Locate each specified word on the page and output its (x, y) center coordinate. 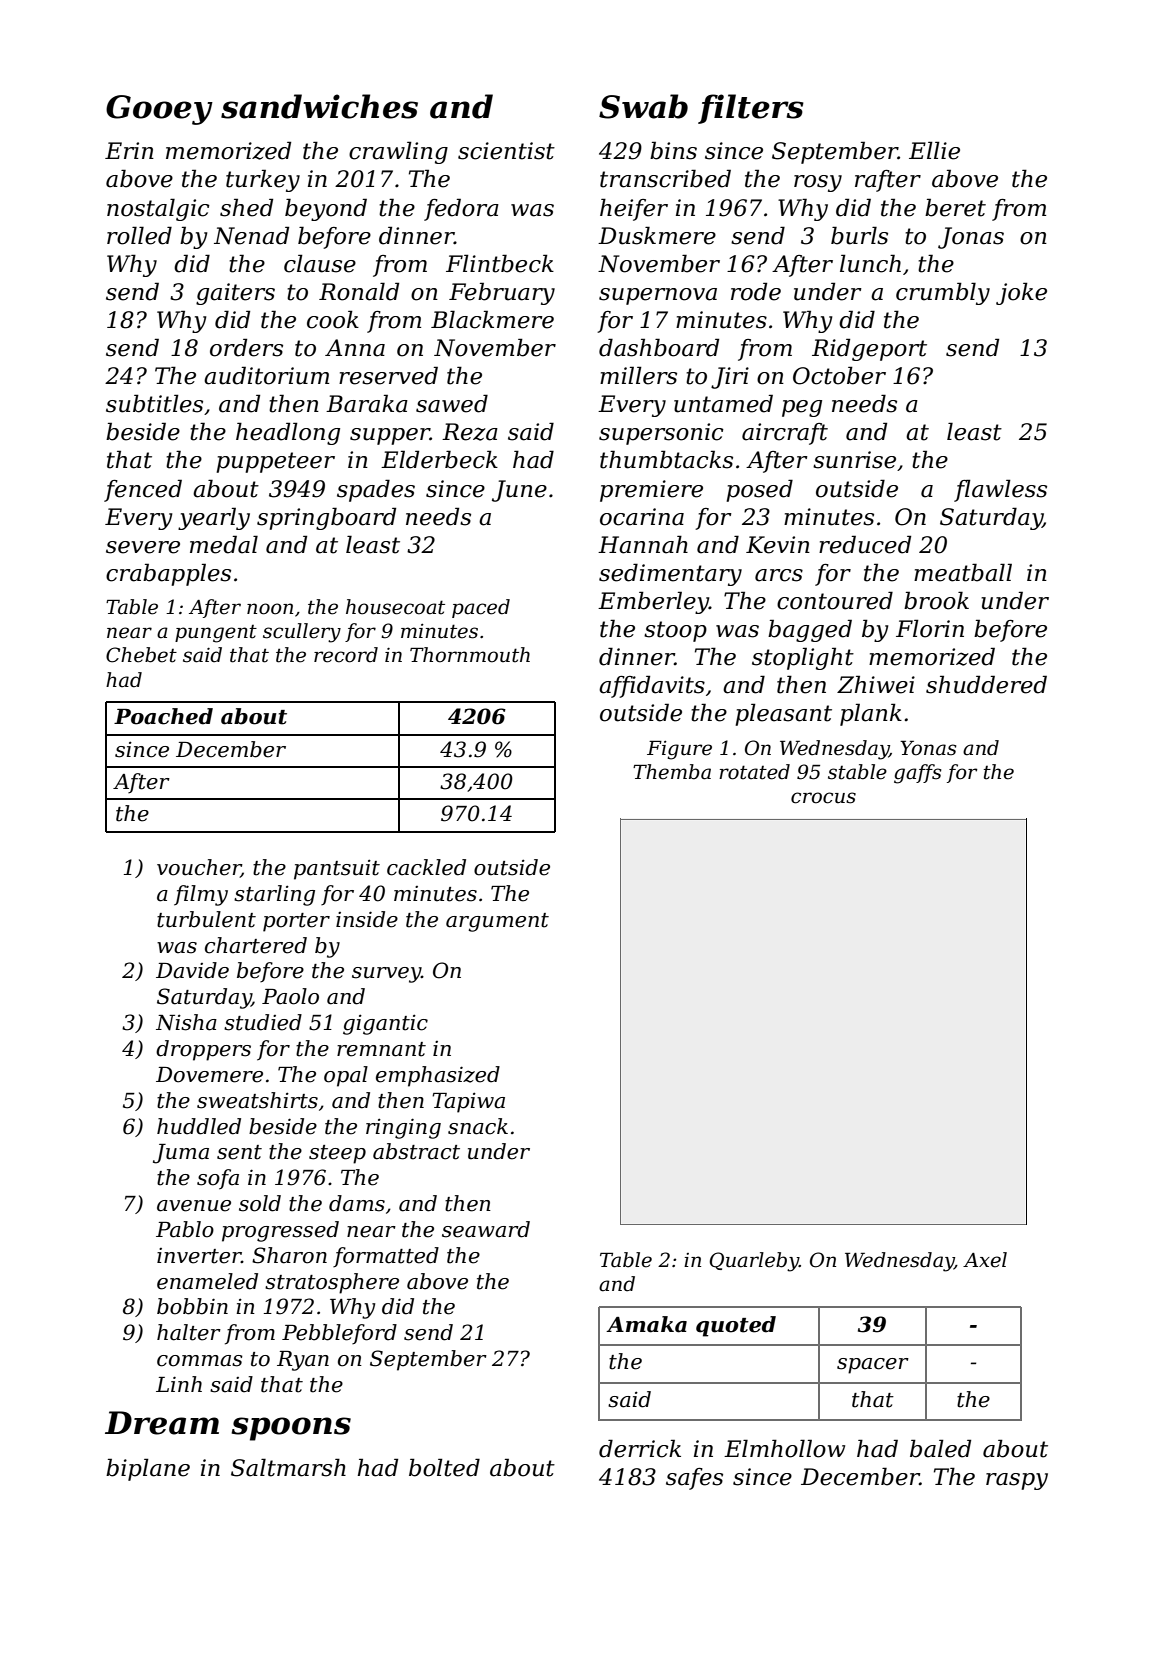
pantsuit (337, 869)
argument (497, 922)
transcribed (665, 178)
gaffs (917, 774)
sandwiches (319, 106)
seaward (486, 1229)
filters (751, 109)
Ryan (303, 1361)
